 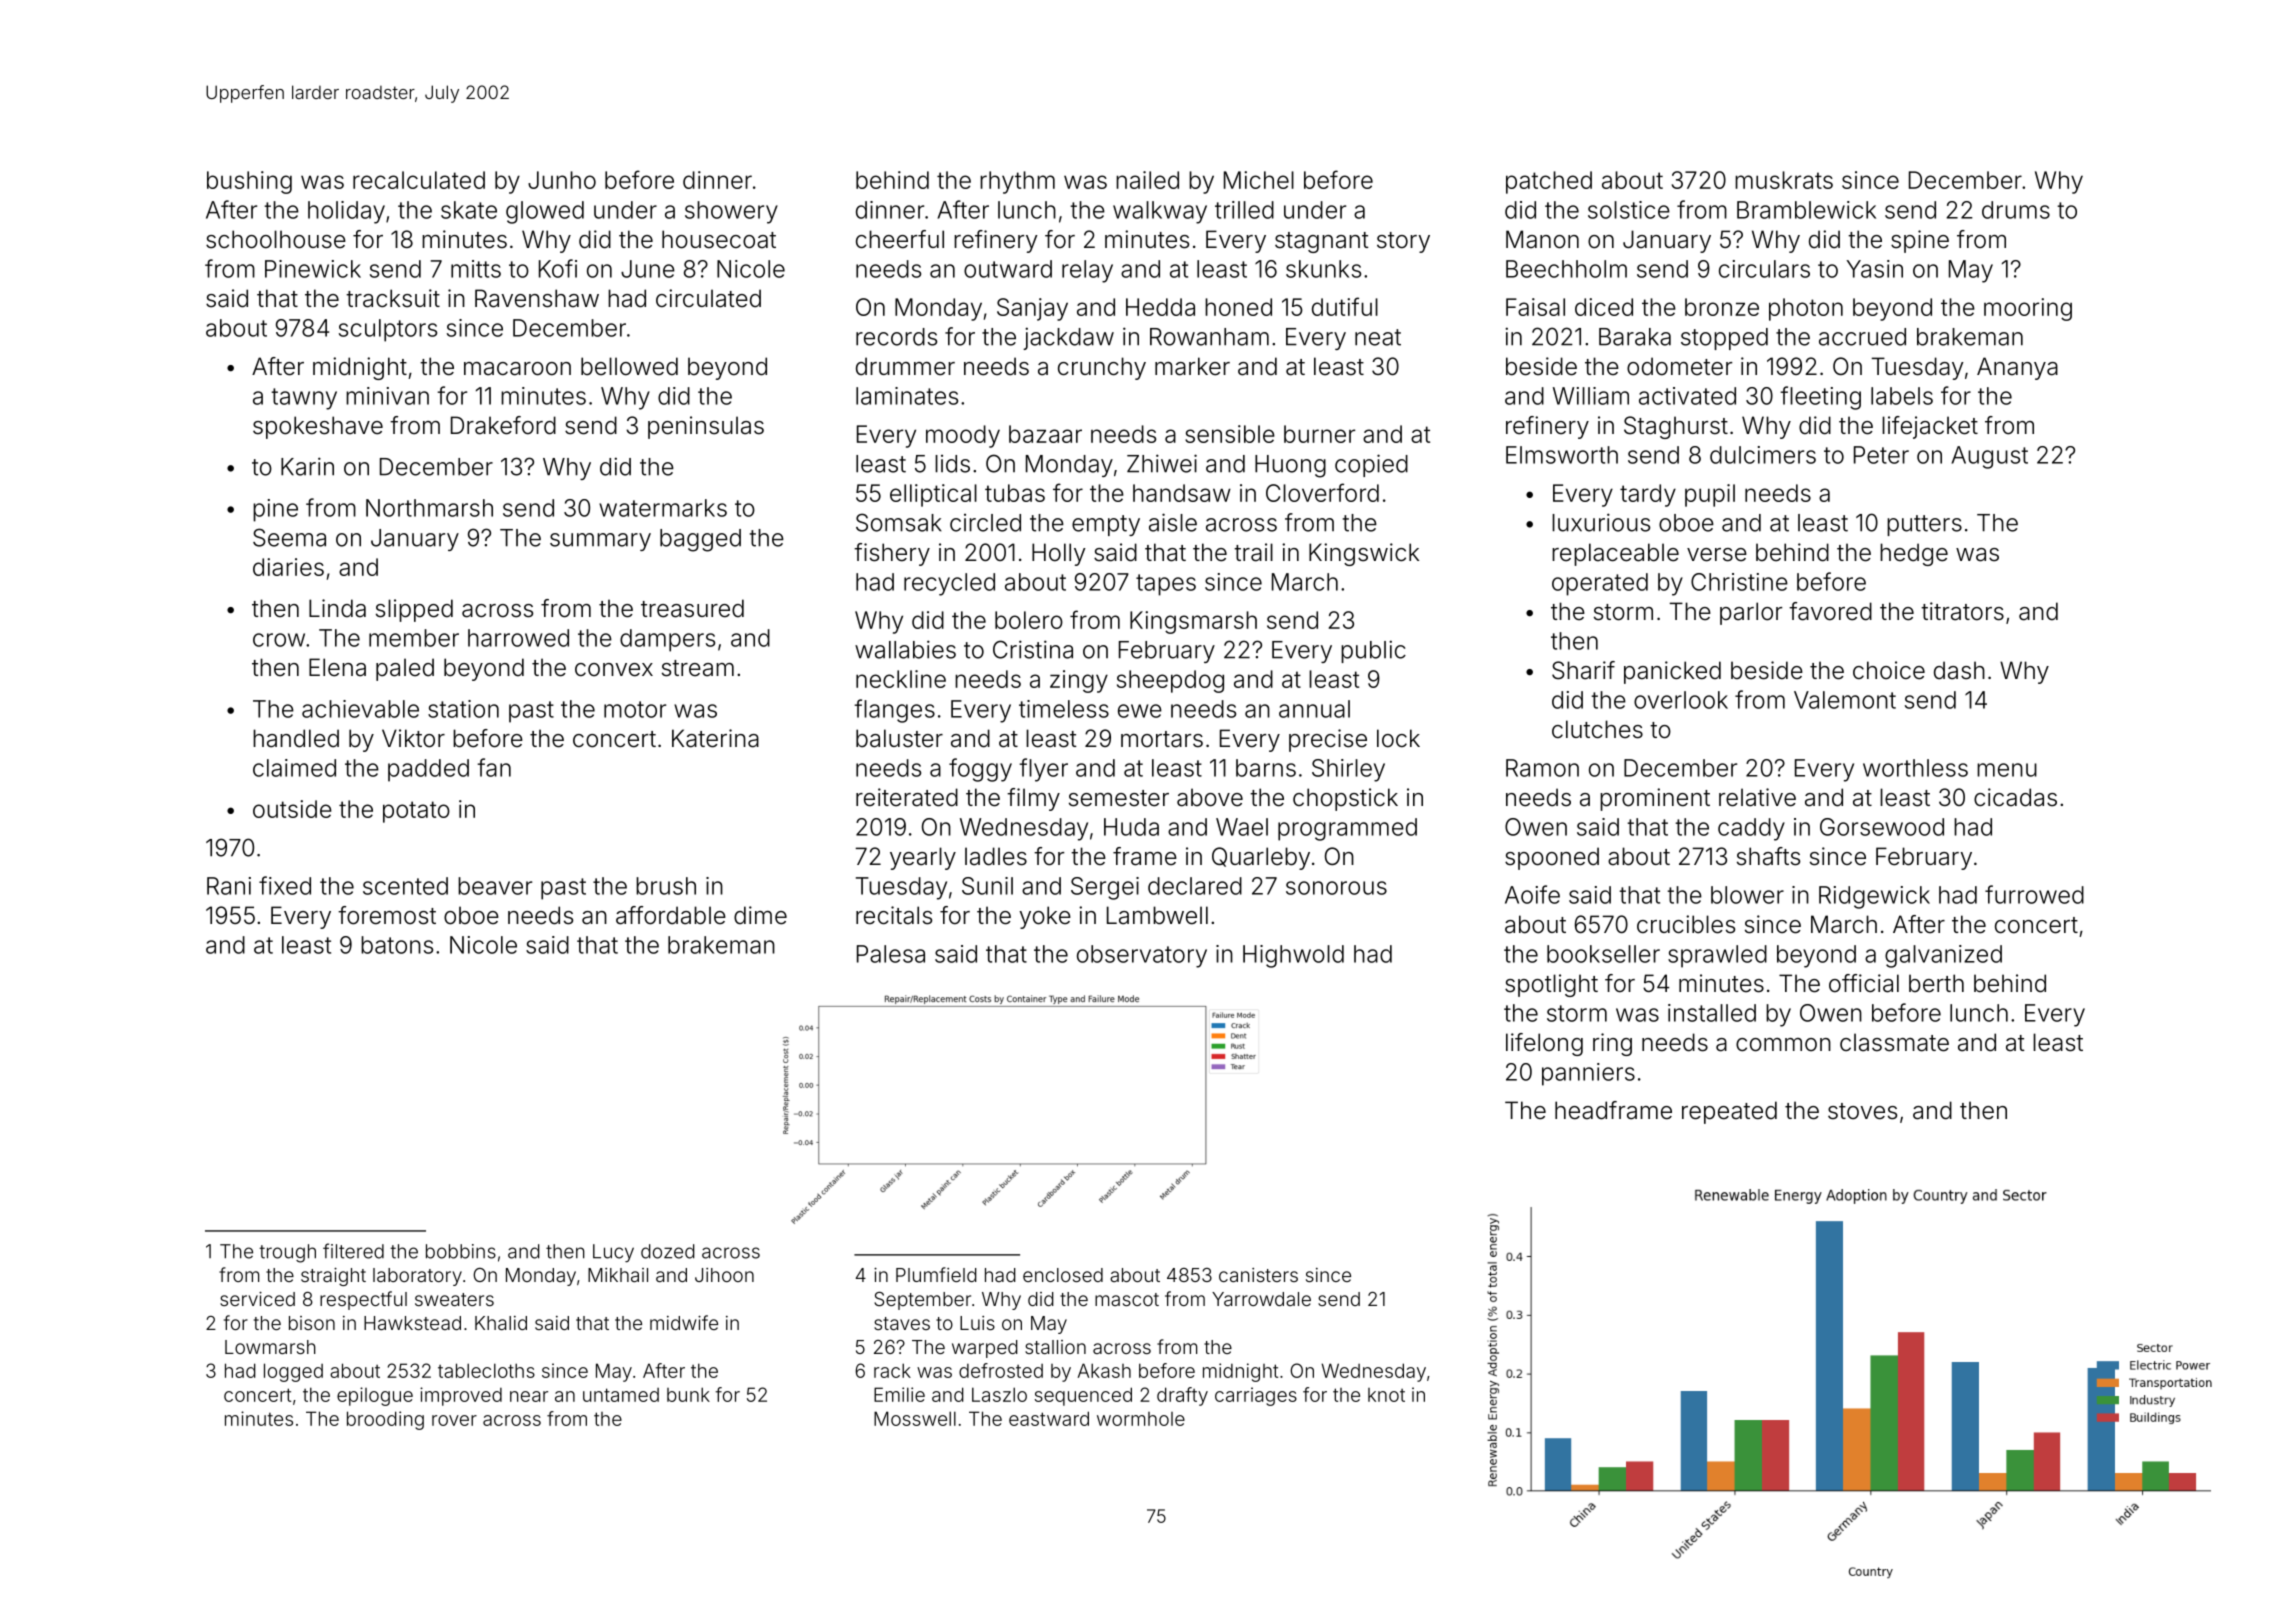 I want to click on Northmarsh, so click(x=429, y=508).
